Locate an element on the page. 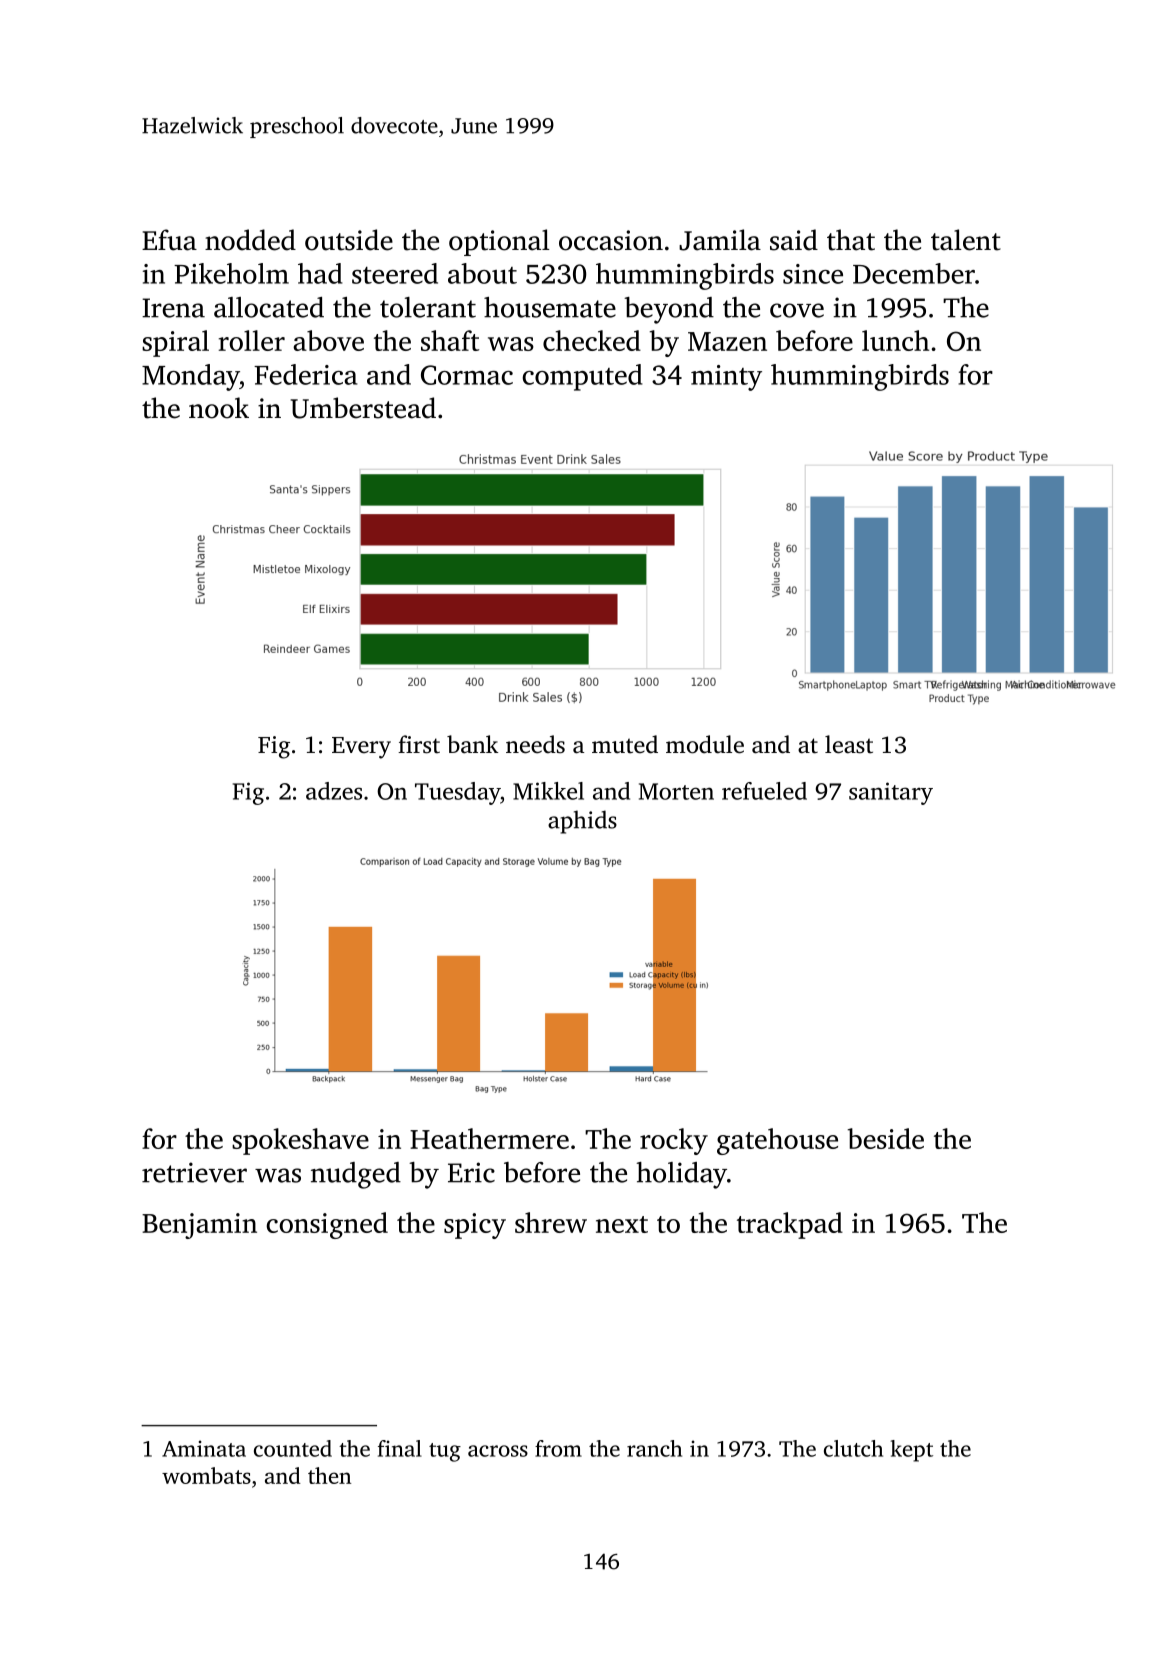  tug is located at coordinates (445, 1452).
